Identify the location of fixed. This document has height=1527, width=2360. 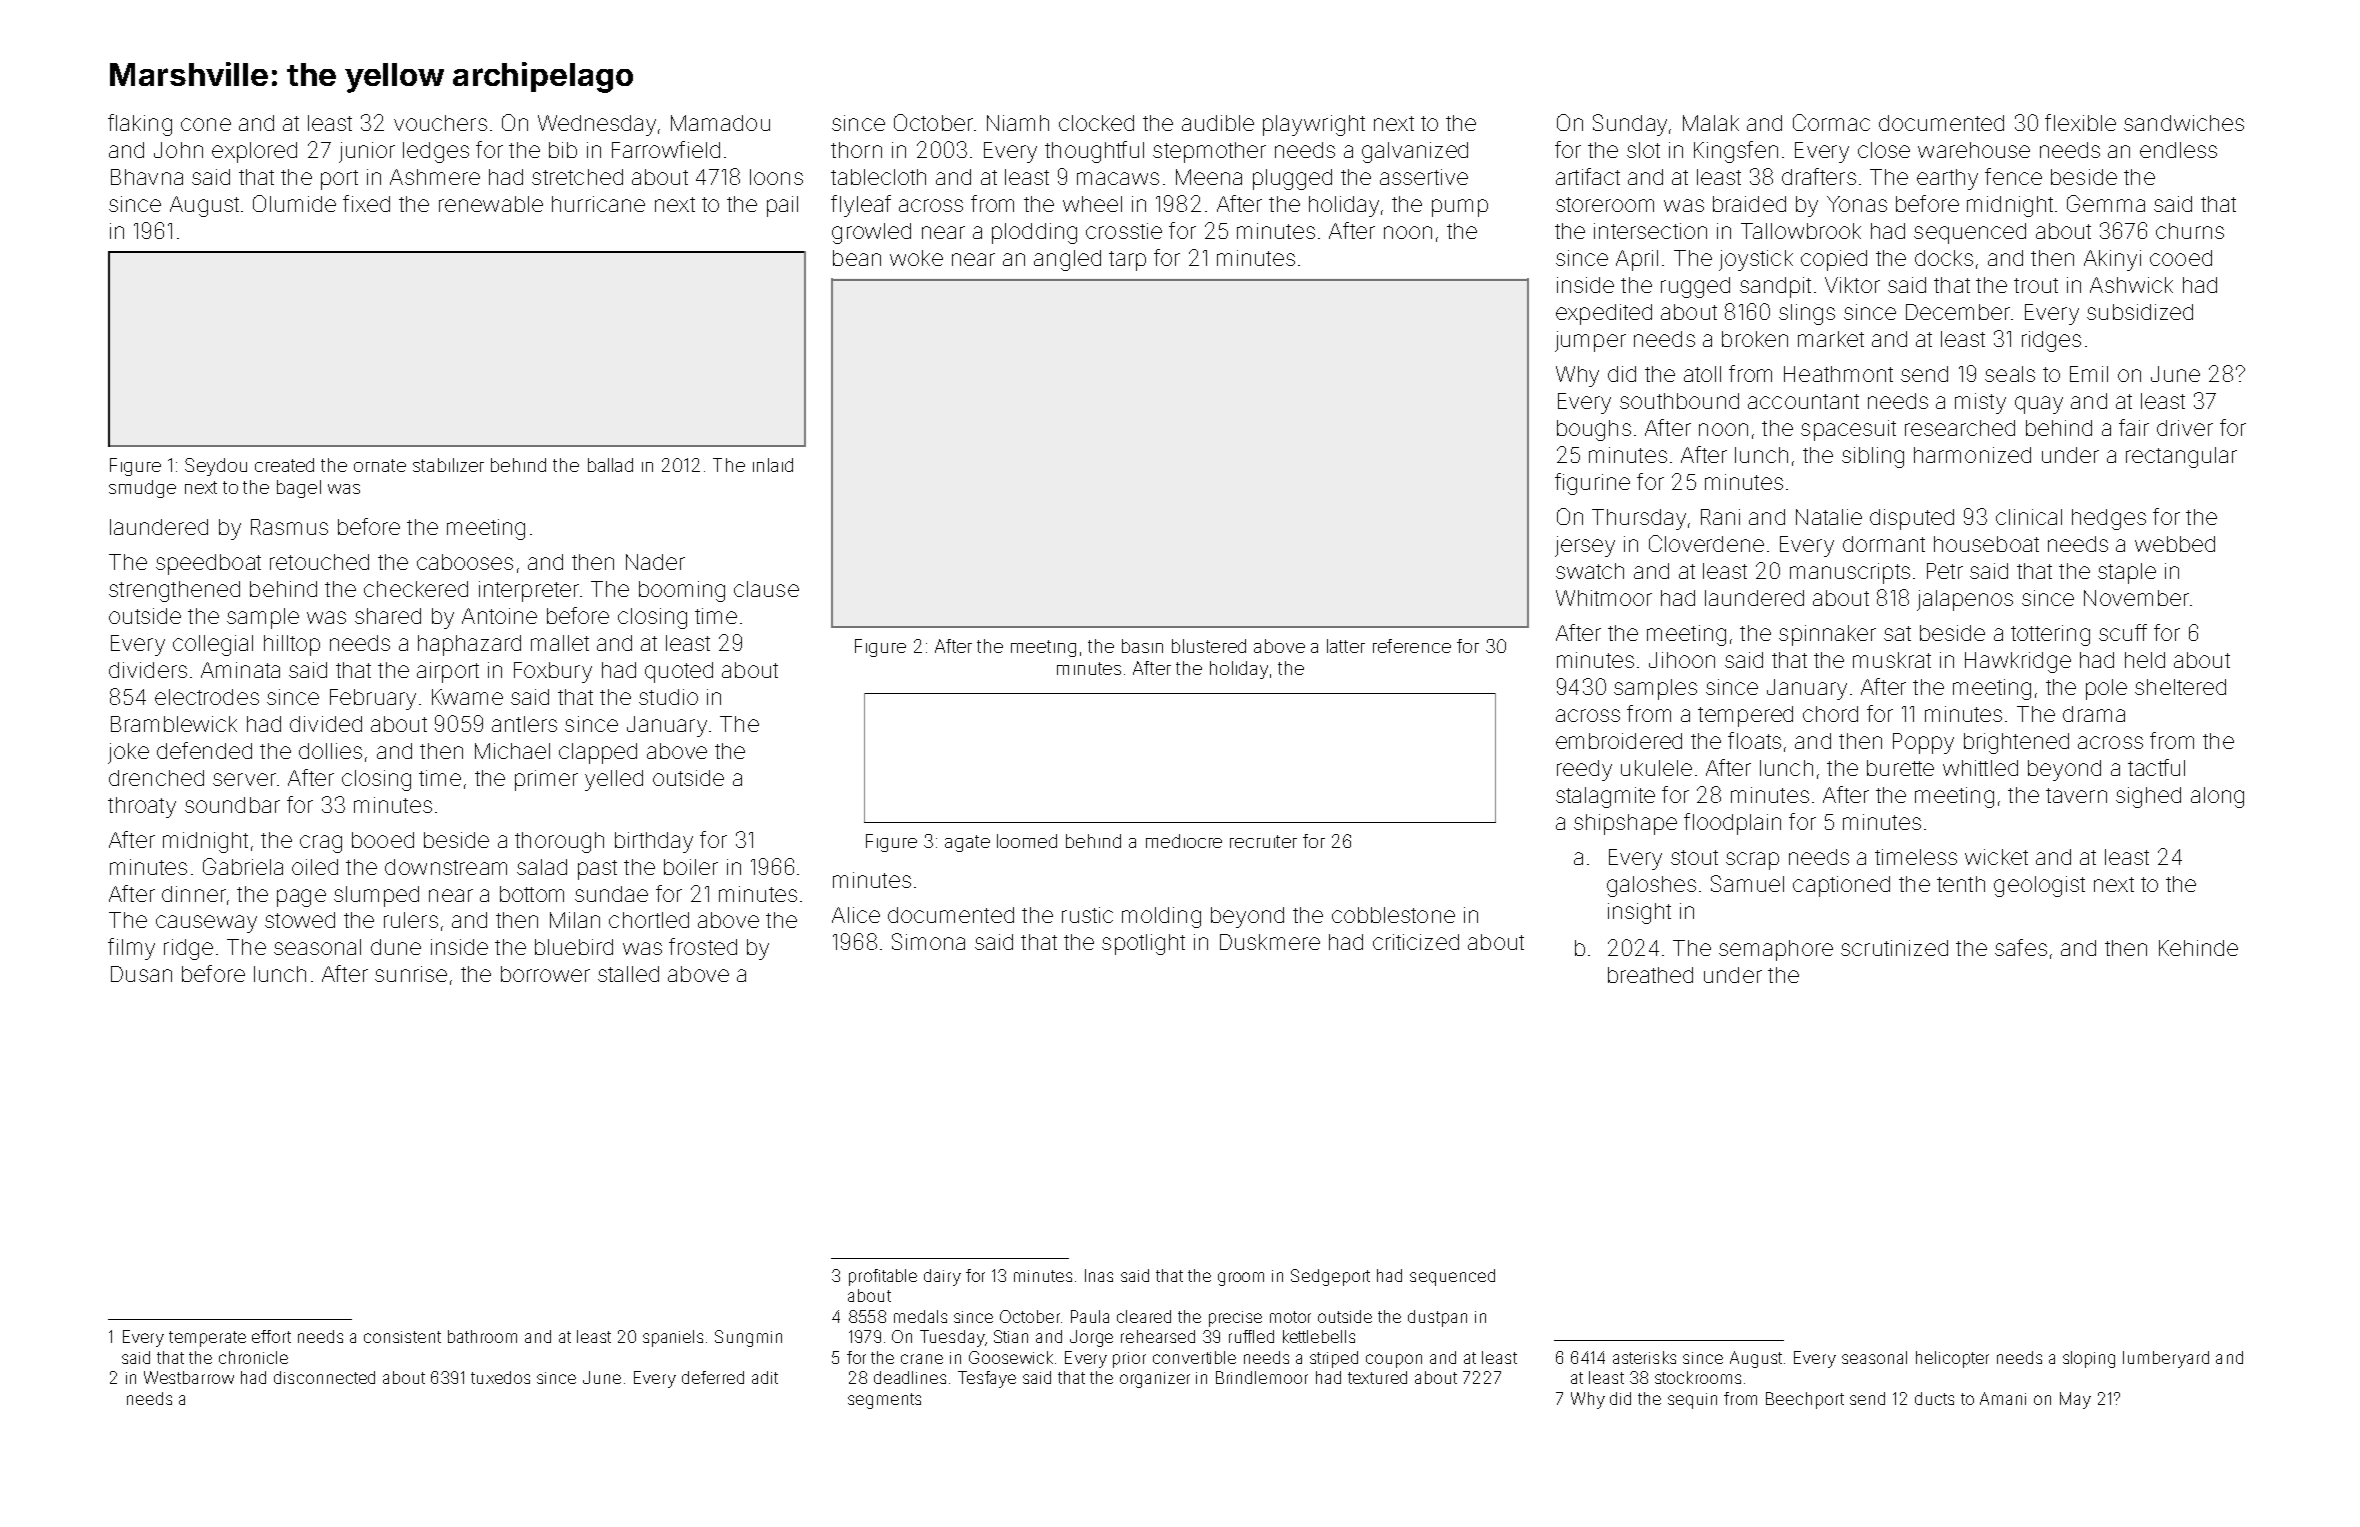
(366, 203).
